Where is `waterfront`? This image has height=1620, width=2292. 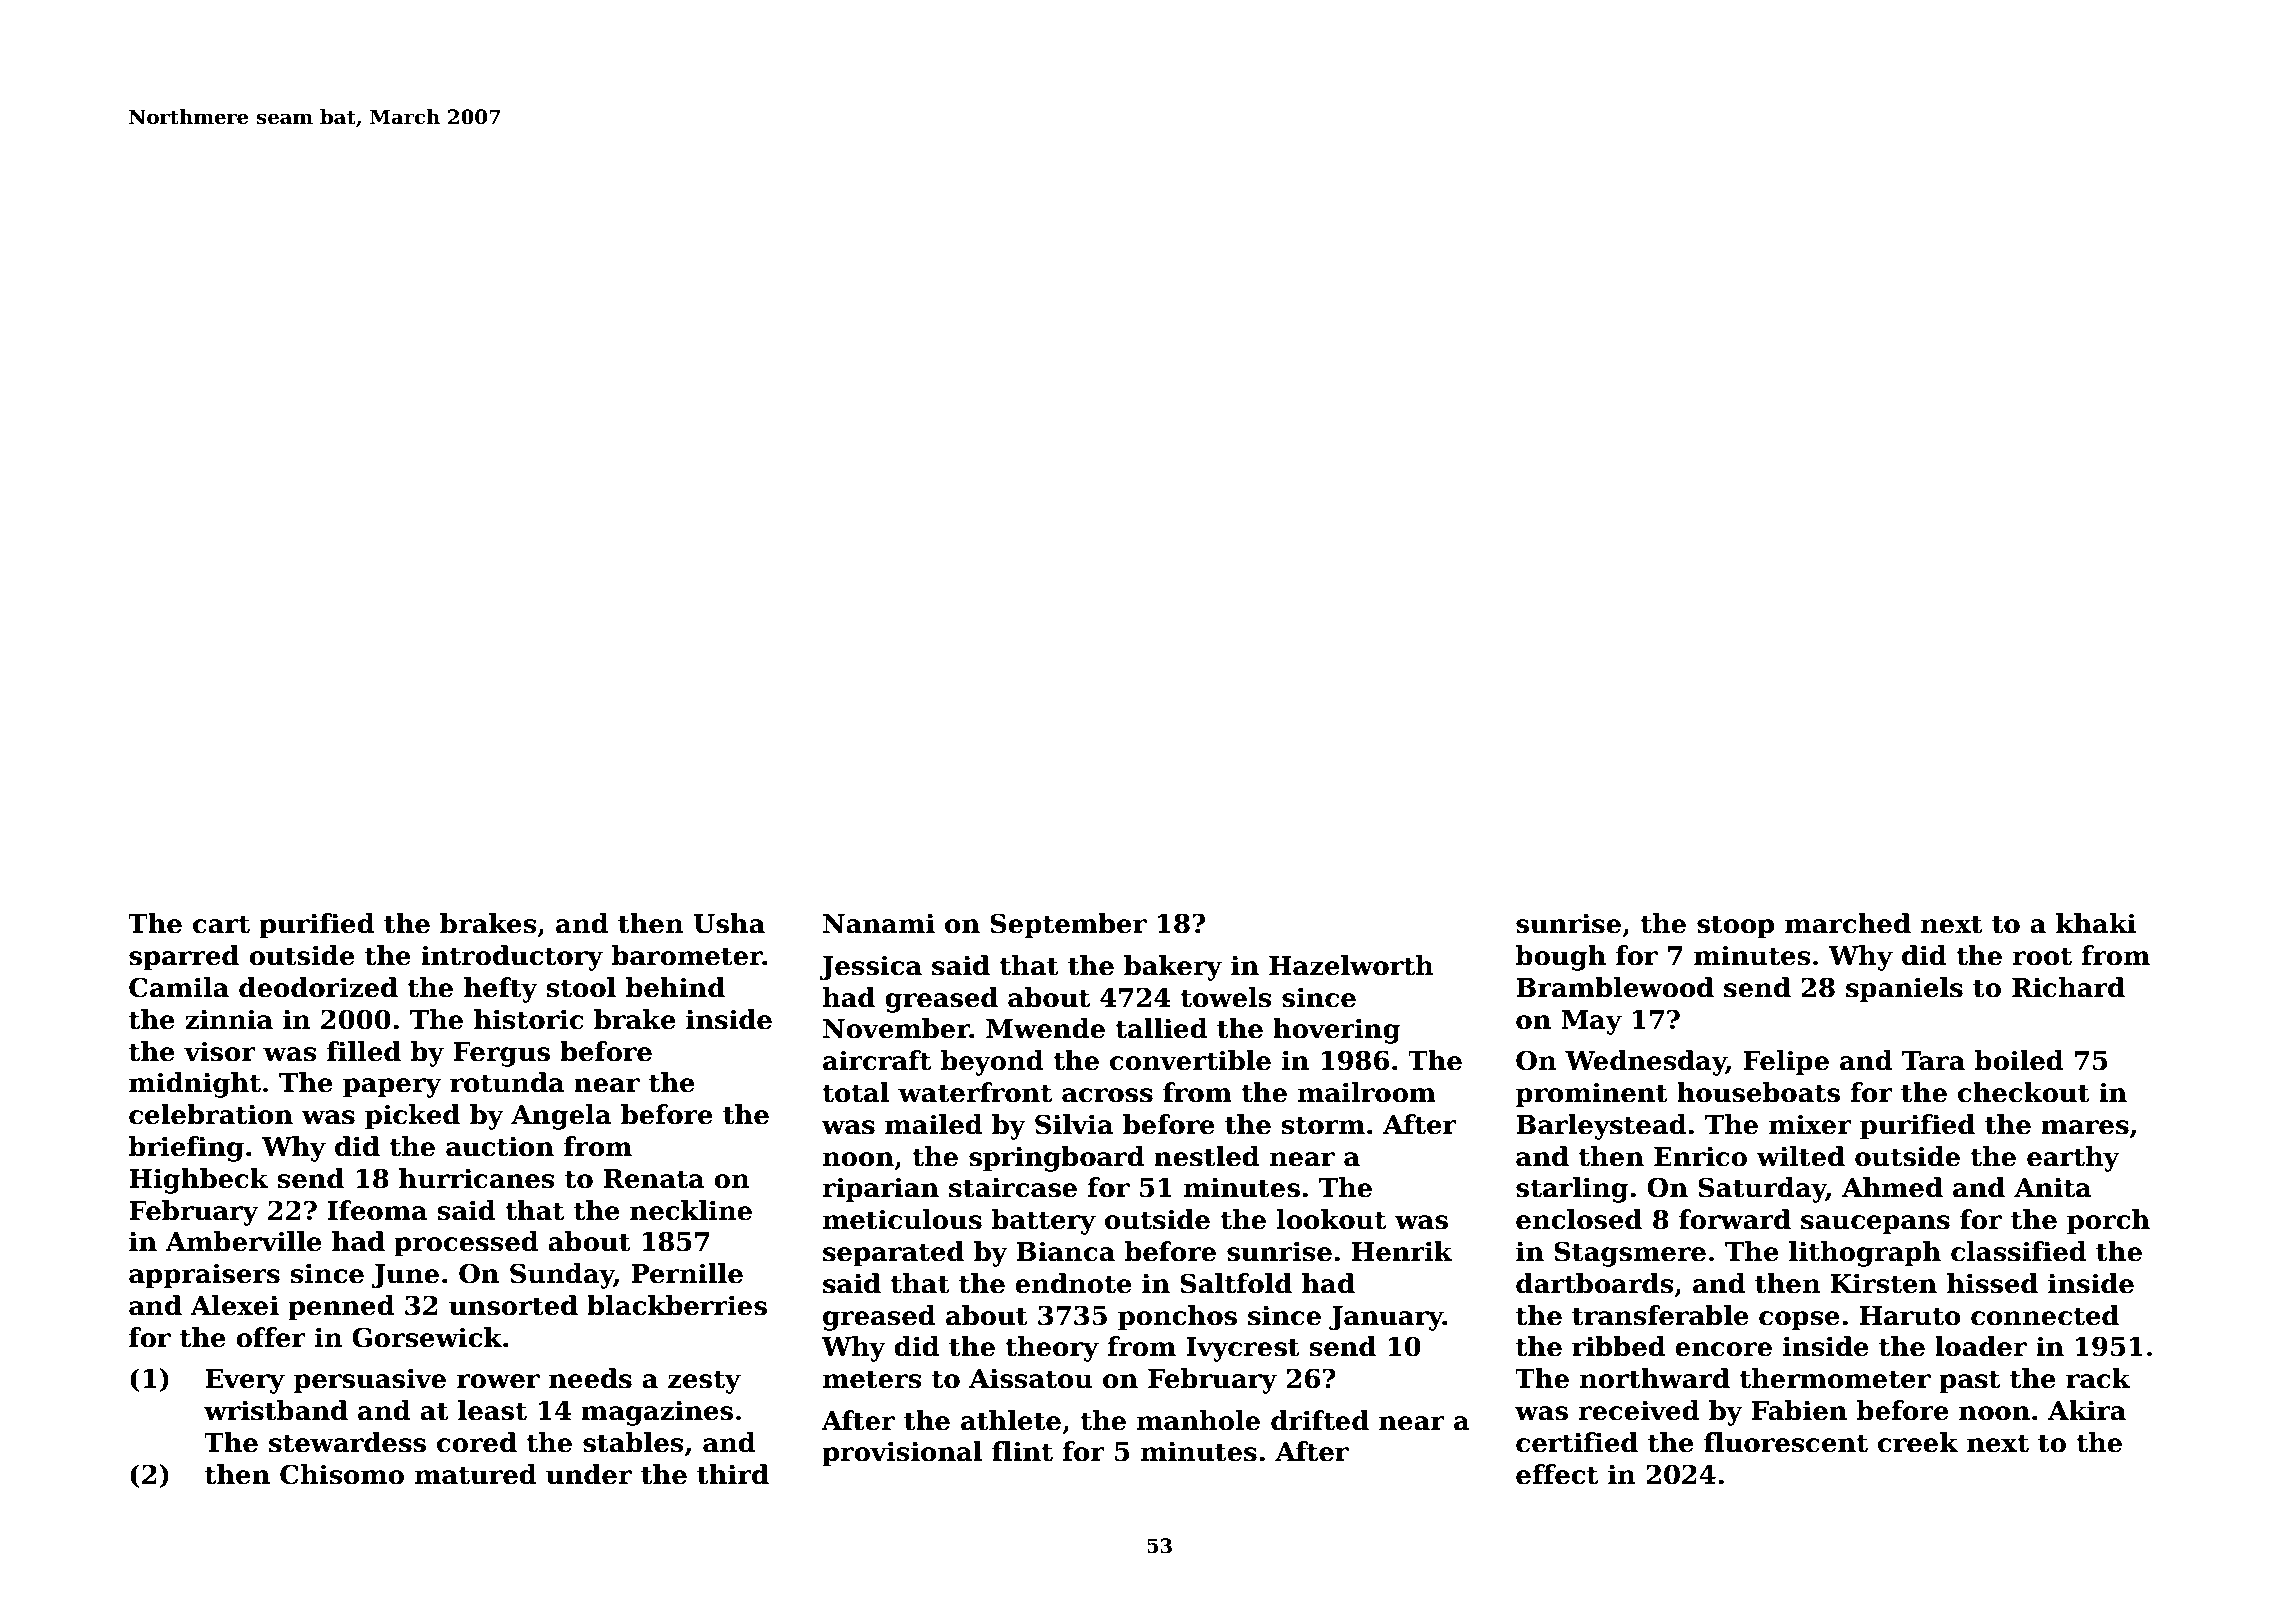
waterfront is located at coordinates (975, 1092).
